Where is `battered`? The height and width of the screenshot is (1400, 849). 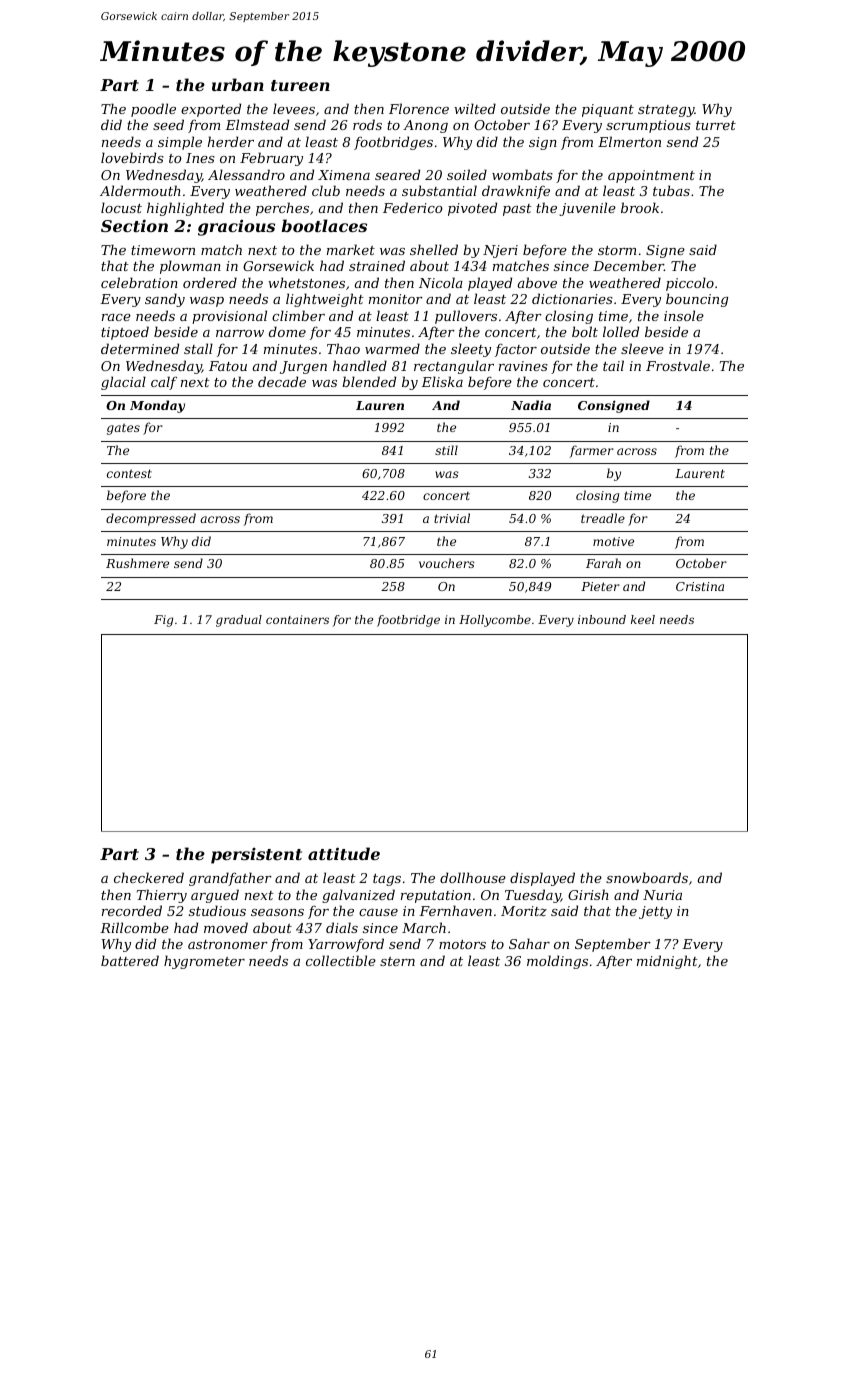
battered is located at coordinates (130, 960).
